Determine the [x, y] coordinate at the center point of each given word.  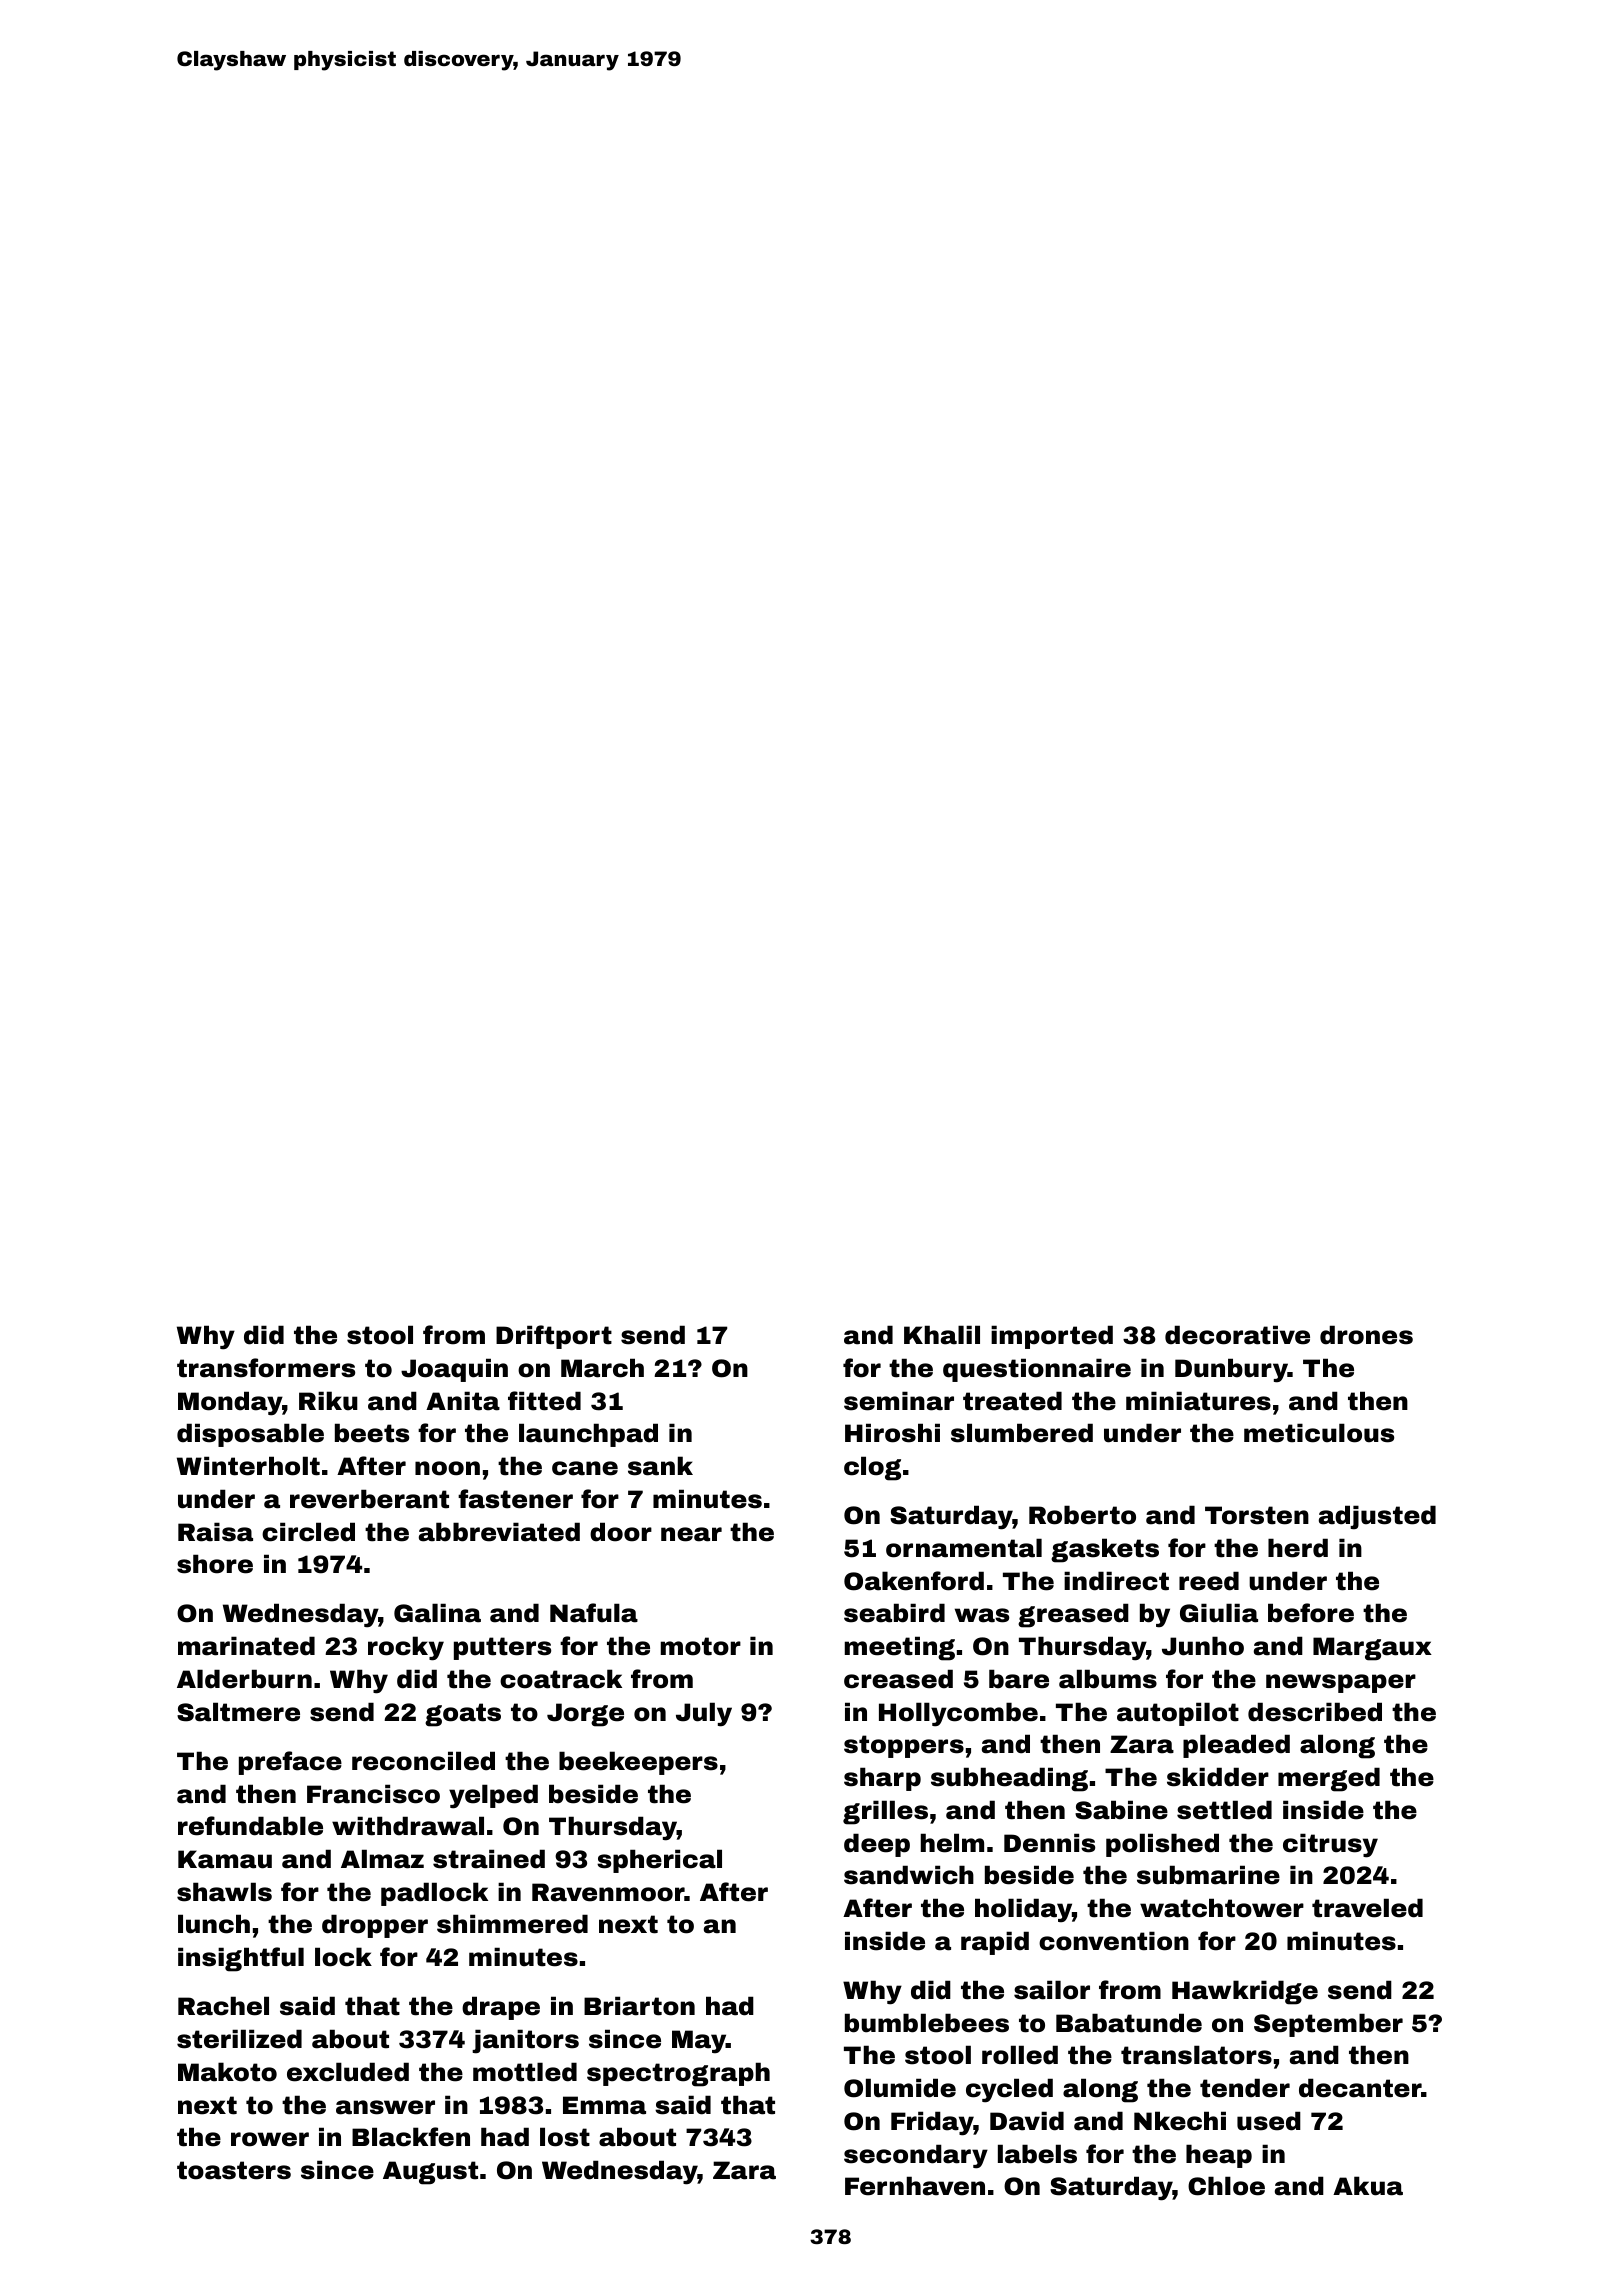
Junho [1203, 1646]
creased [898, 1679]
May [699, 2042]
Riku [328, 1401]
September [1328, 2025]
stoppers [904, 1746]
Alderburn [244, 1679]
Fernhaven [915, 2186]
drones [1366, 1335]
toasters [234, 2170]
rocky [406, 1648]
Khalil [942, 1335]
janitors [525, 2041]
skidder [1218, 1777]
